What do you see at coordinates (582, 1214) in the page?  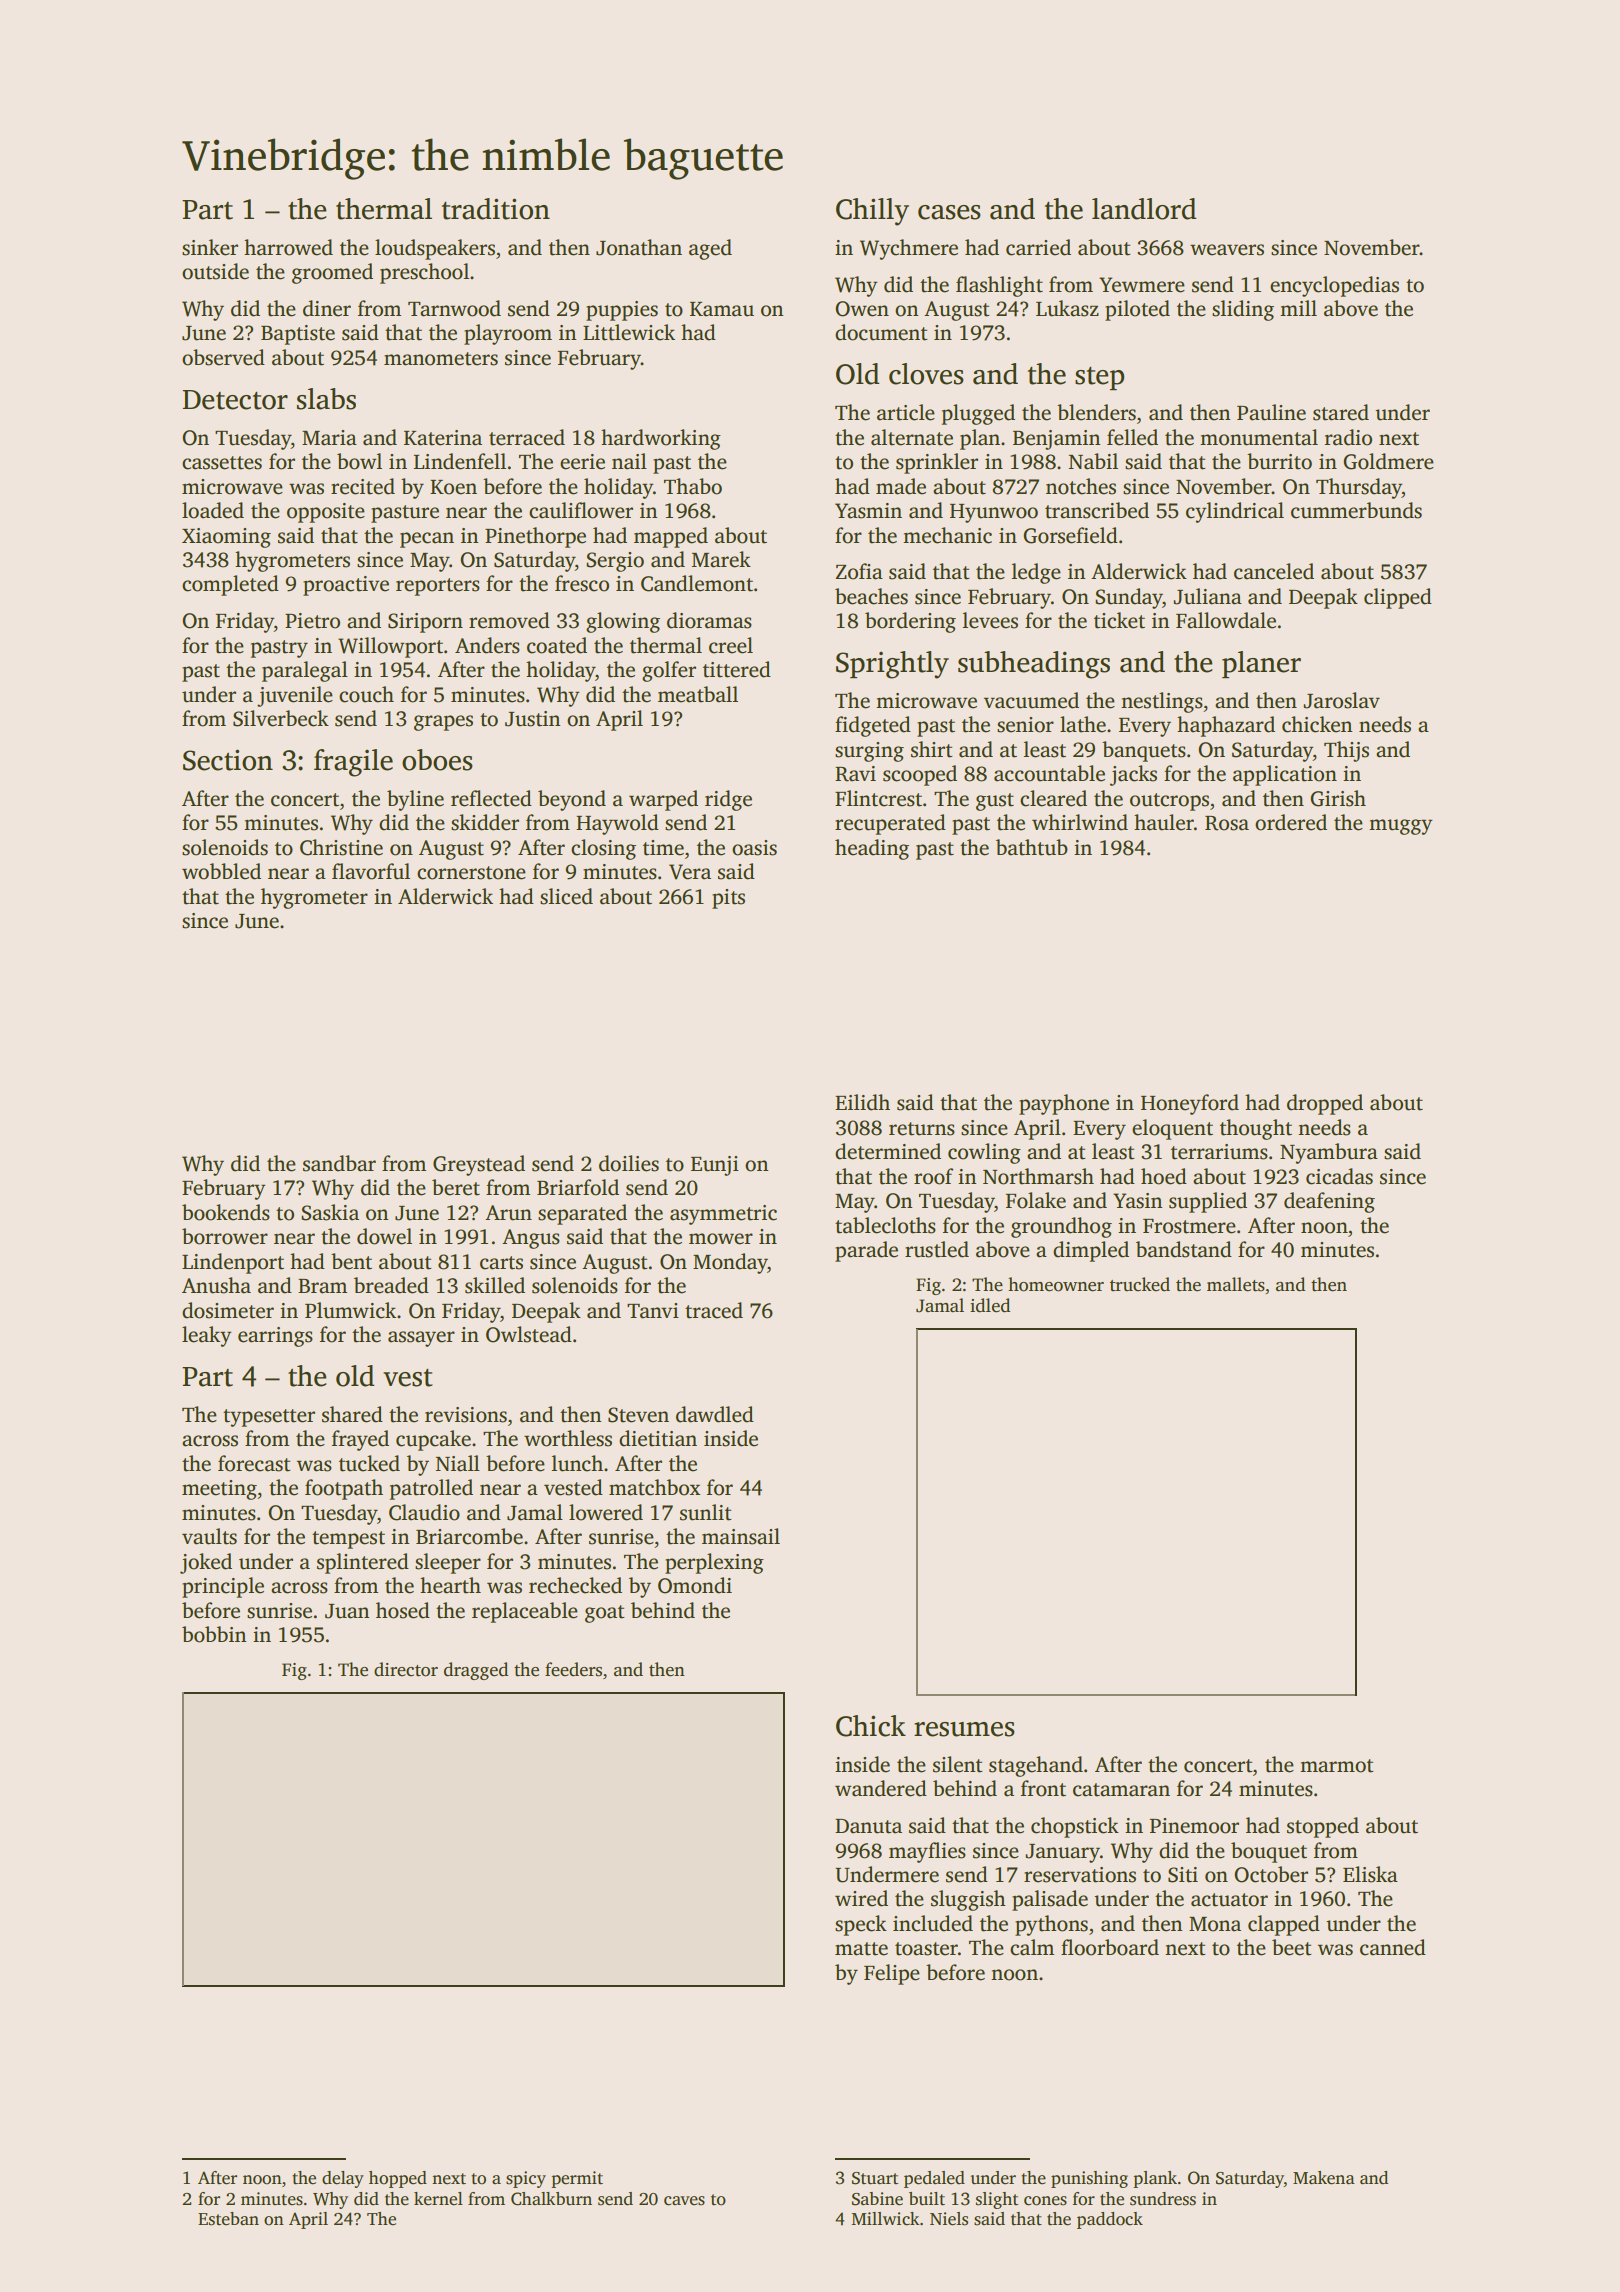 I see `separated` at bounding box center [582, 1214].
